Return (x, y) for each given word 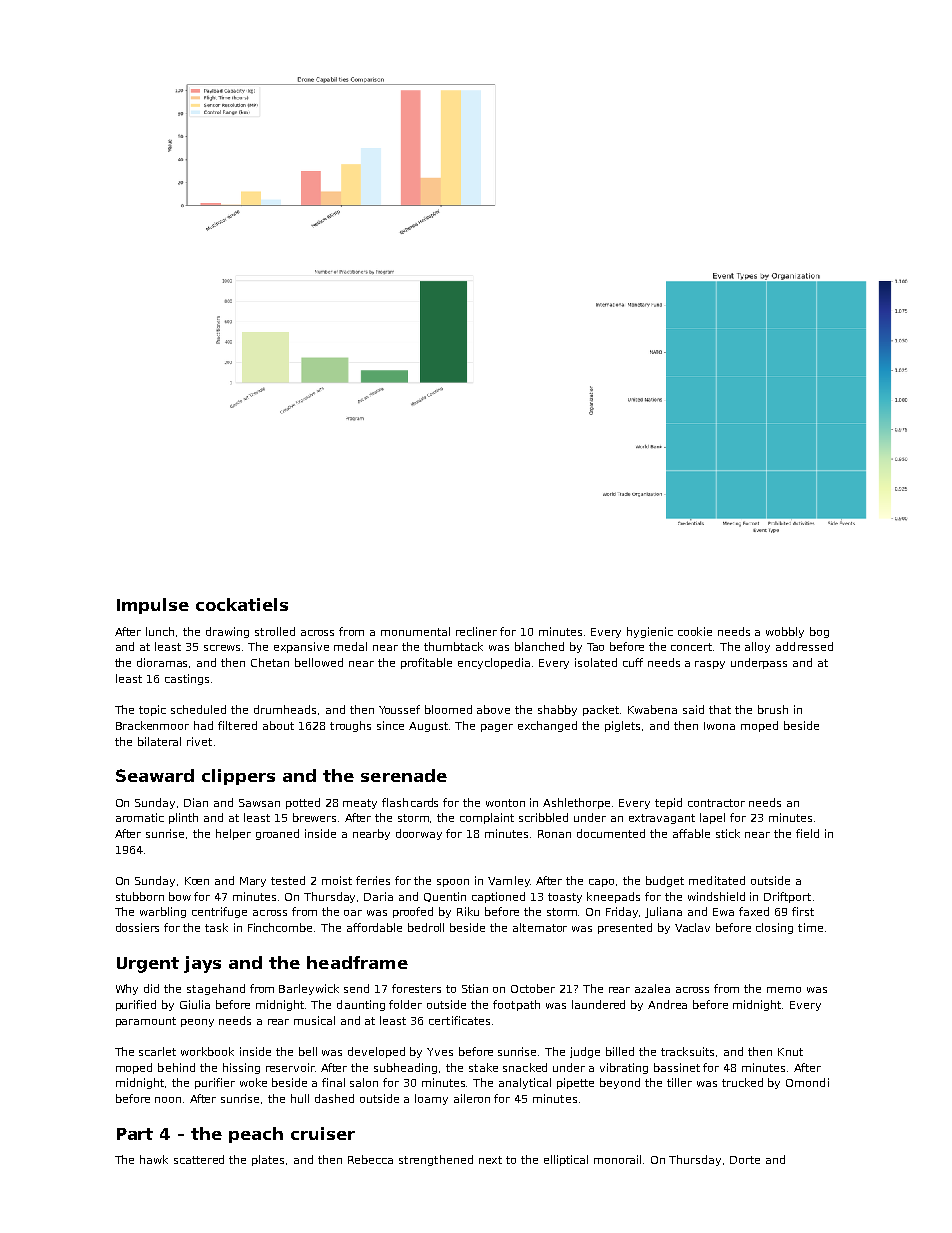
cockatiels (242, 604)
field (807, 833)
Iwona (719, 726)
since (390, 725)
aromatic (140, 817)
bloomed (448, 709)
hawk (154, 1159)
